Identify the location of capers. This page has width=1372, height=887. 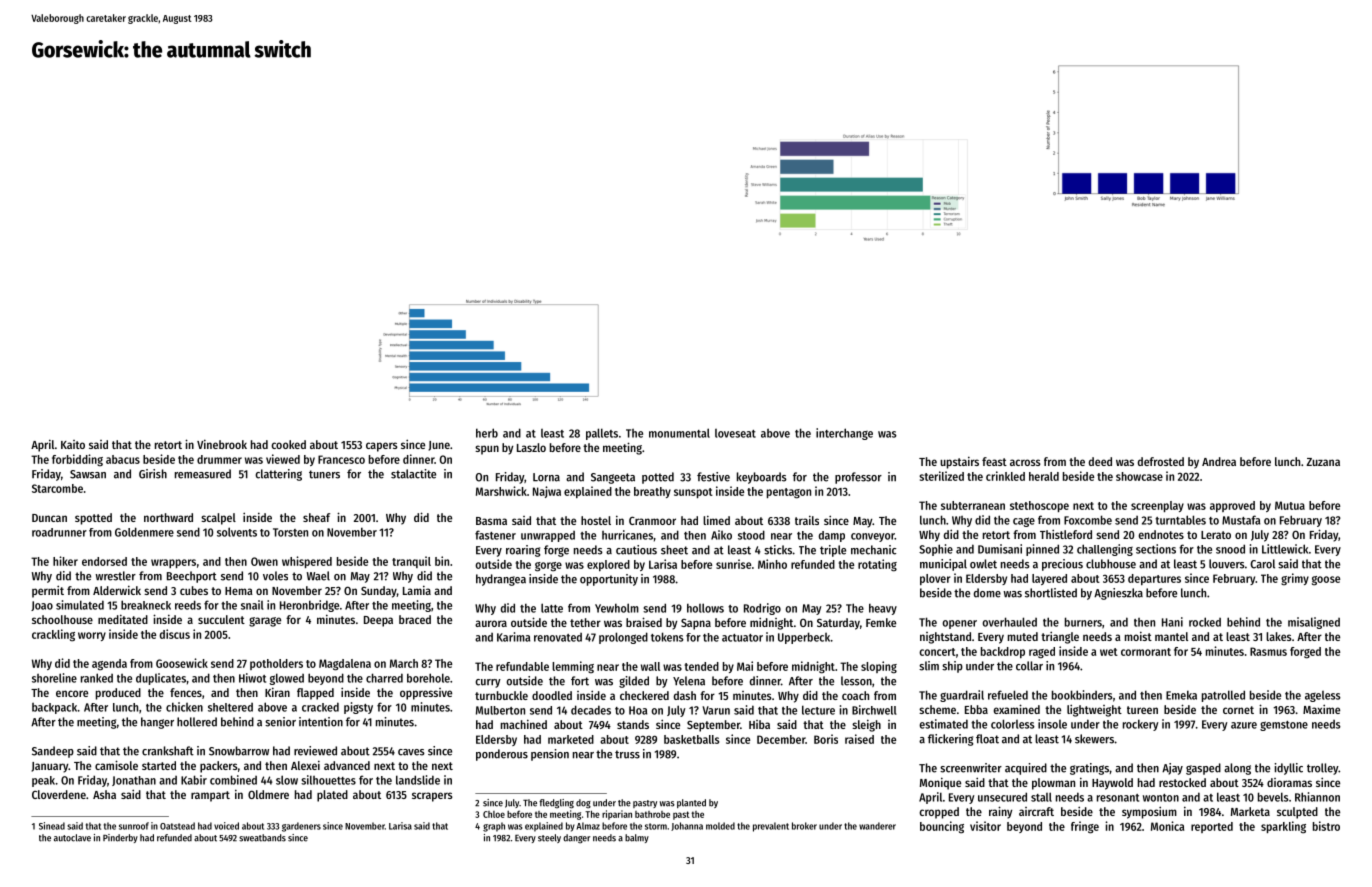
(382, 447).
